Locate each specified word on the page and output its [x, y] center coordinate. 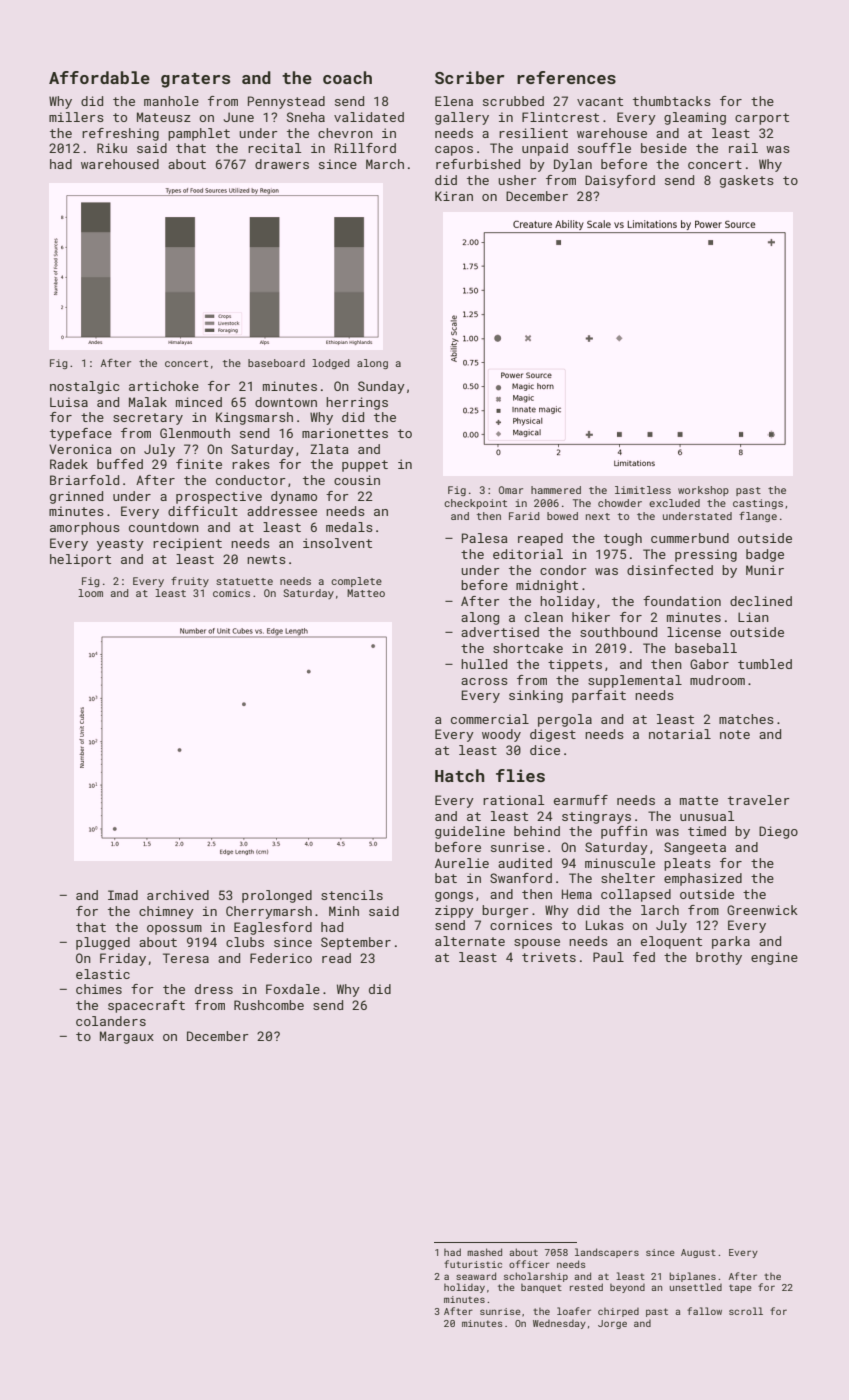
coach [347, 77]
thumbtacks [672, 101]
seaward [476, 1276]
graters [195, 80]
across [484, 681]
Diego [778, 832]
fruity [190, 582]
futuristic [473, 1264]
